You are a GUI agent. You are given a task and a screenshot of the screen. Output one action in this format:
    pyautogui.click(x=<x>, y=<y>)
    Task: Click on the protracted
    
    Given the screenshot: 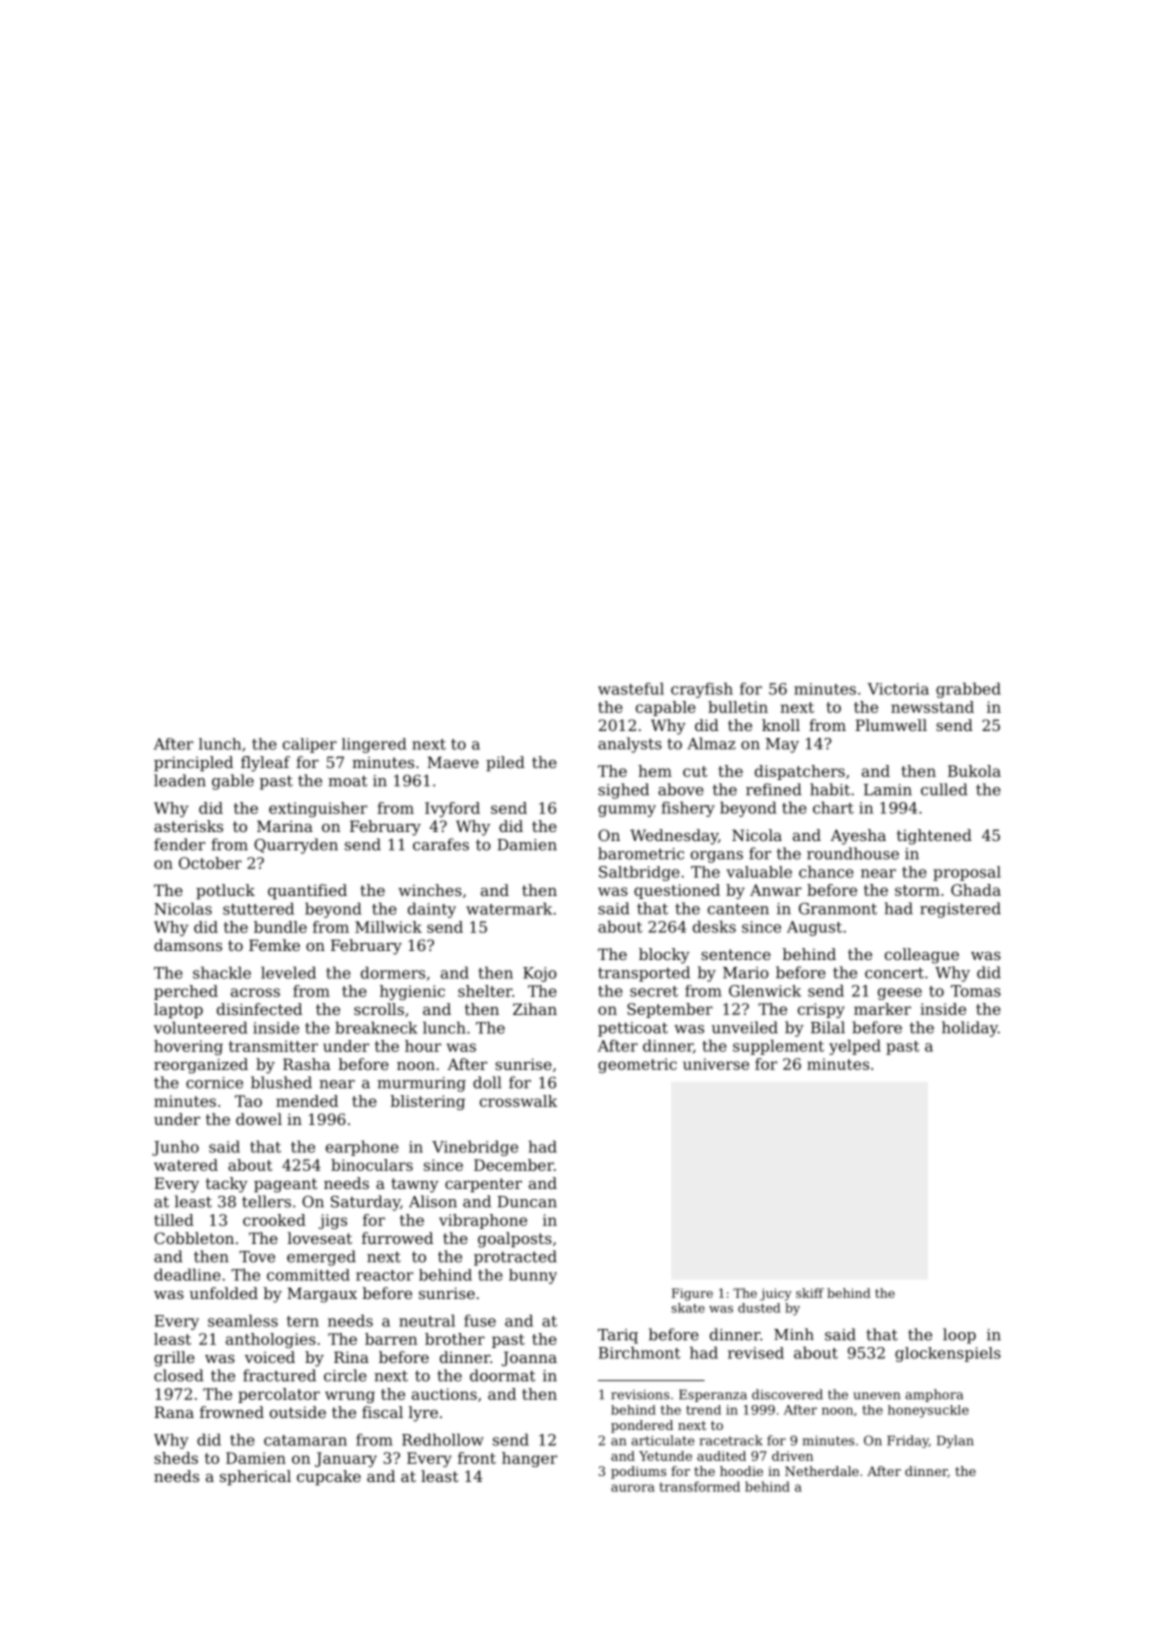 What is the action you would take?
    pyautogui.click(x=515, y=1258)
